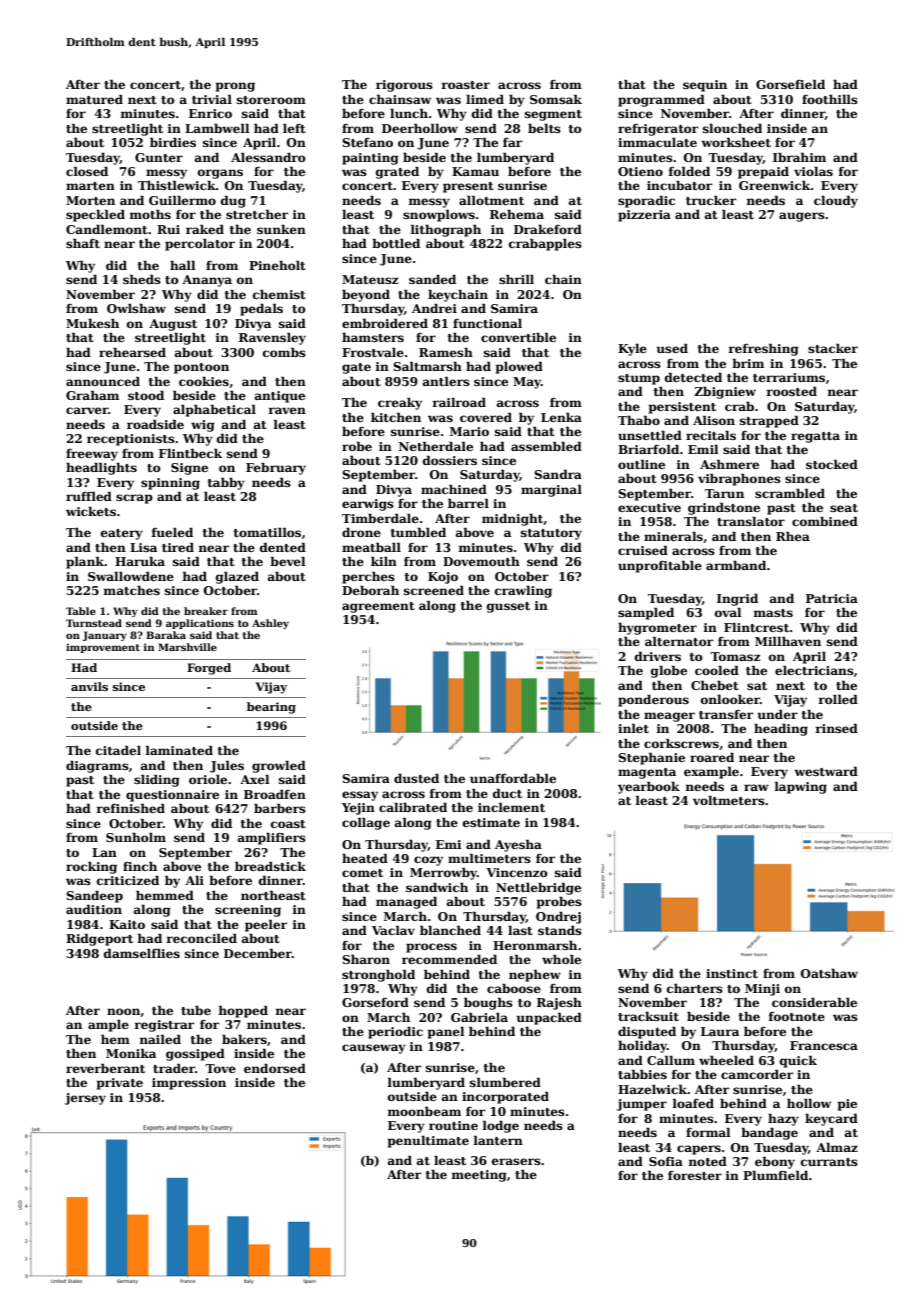  What do you see at coordinates (728, 612) in the page?
I see `oval` at bounding box center [728, 612].
